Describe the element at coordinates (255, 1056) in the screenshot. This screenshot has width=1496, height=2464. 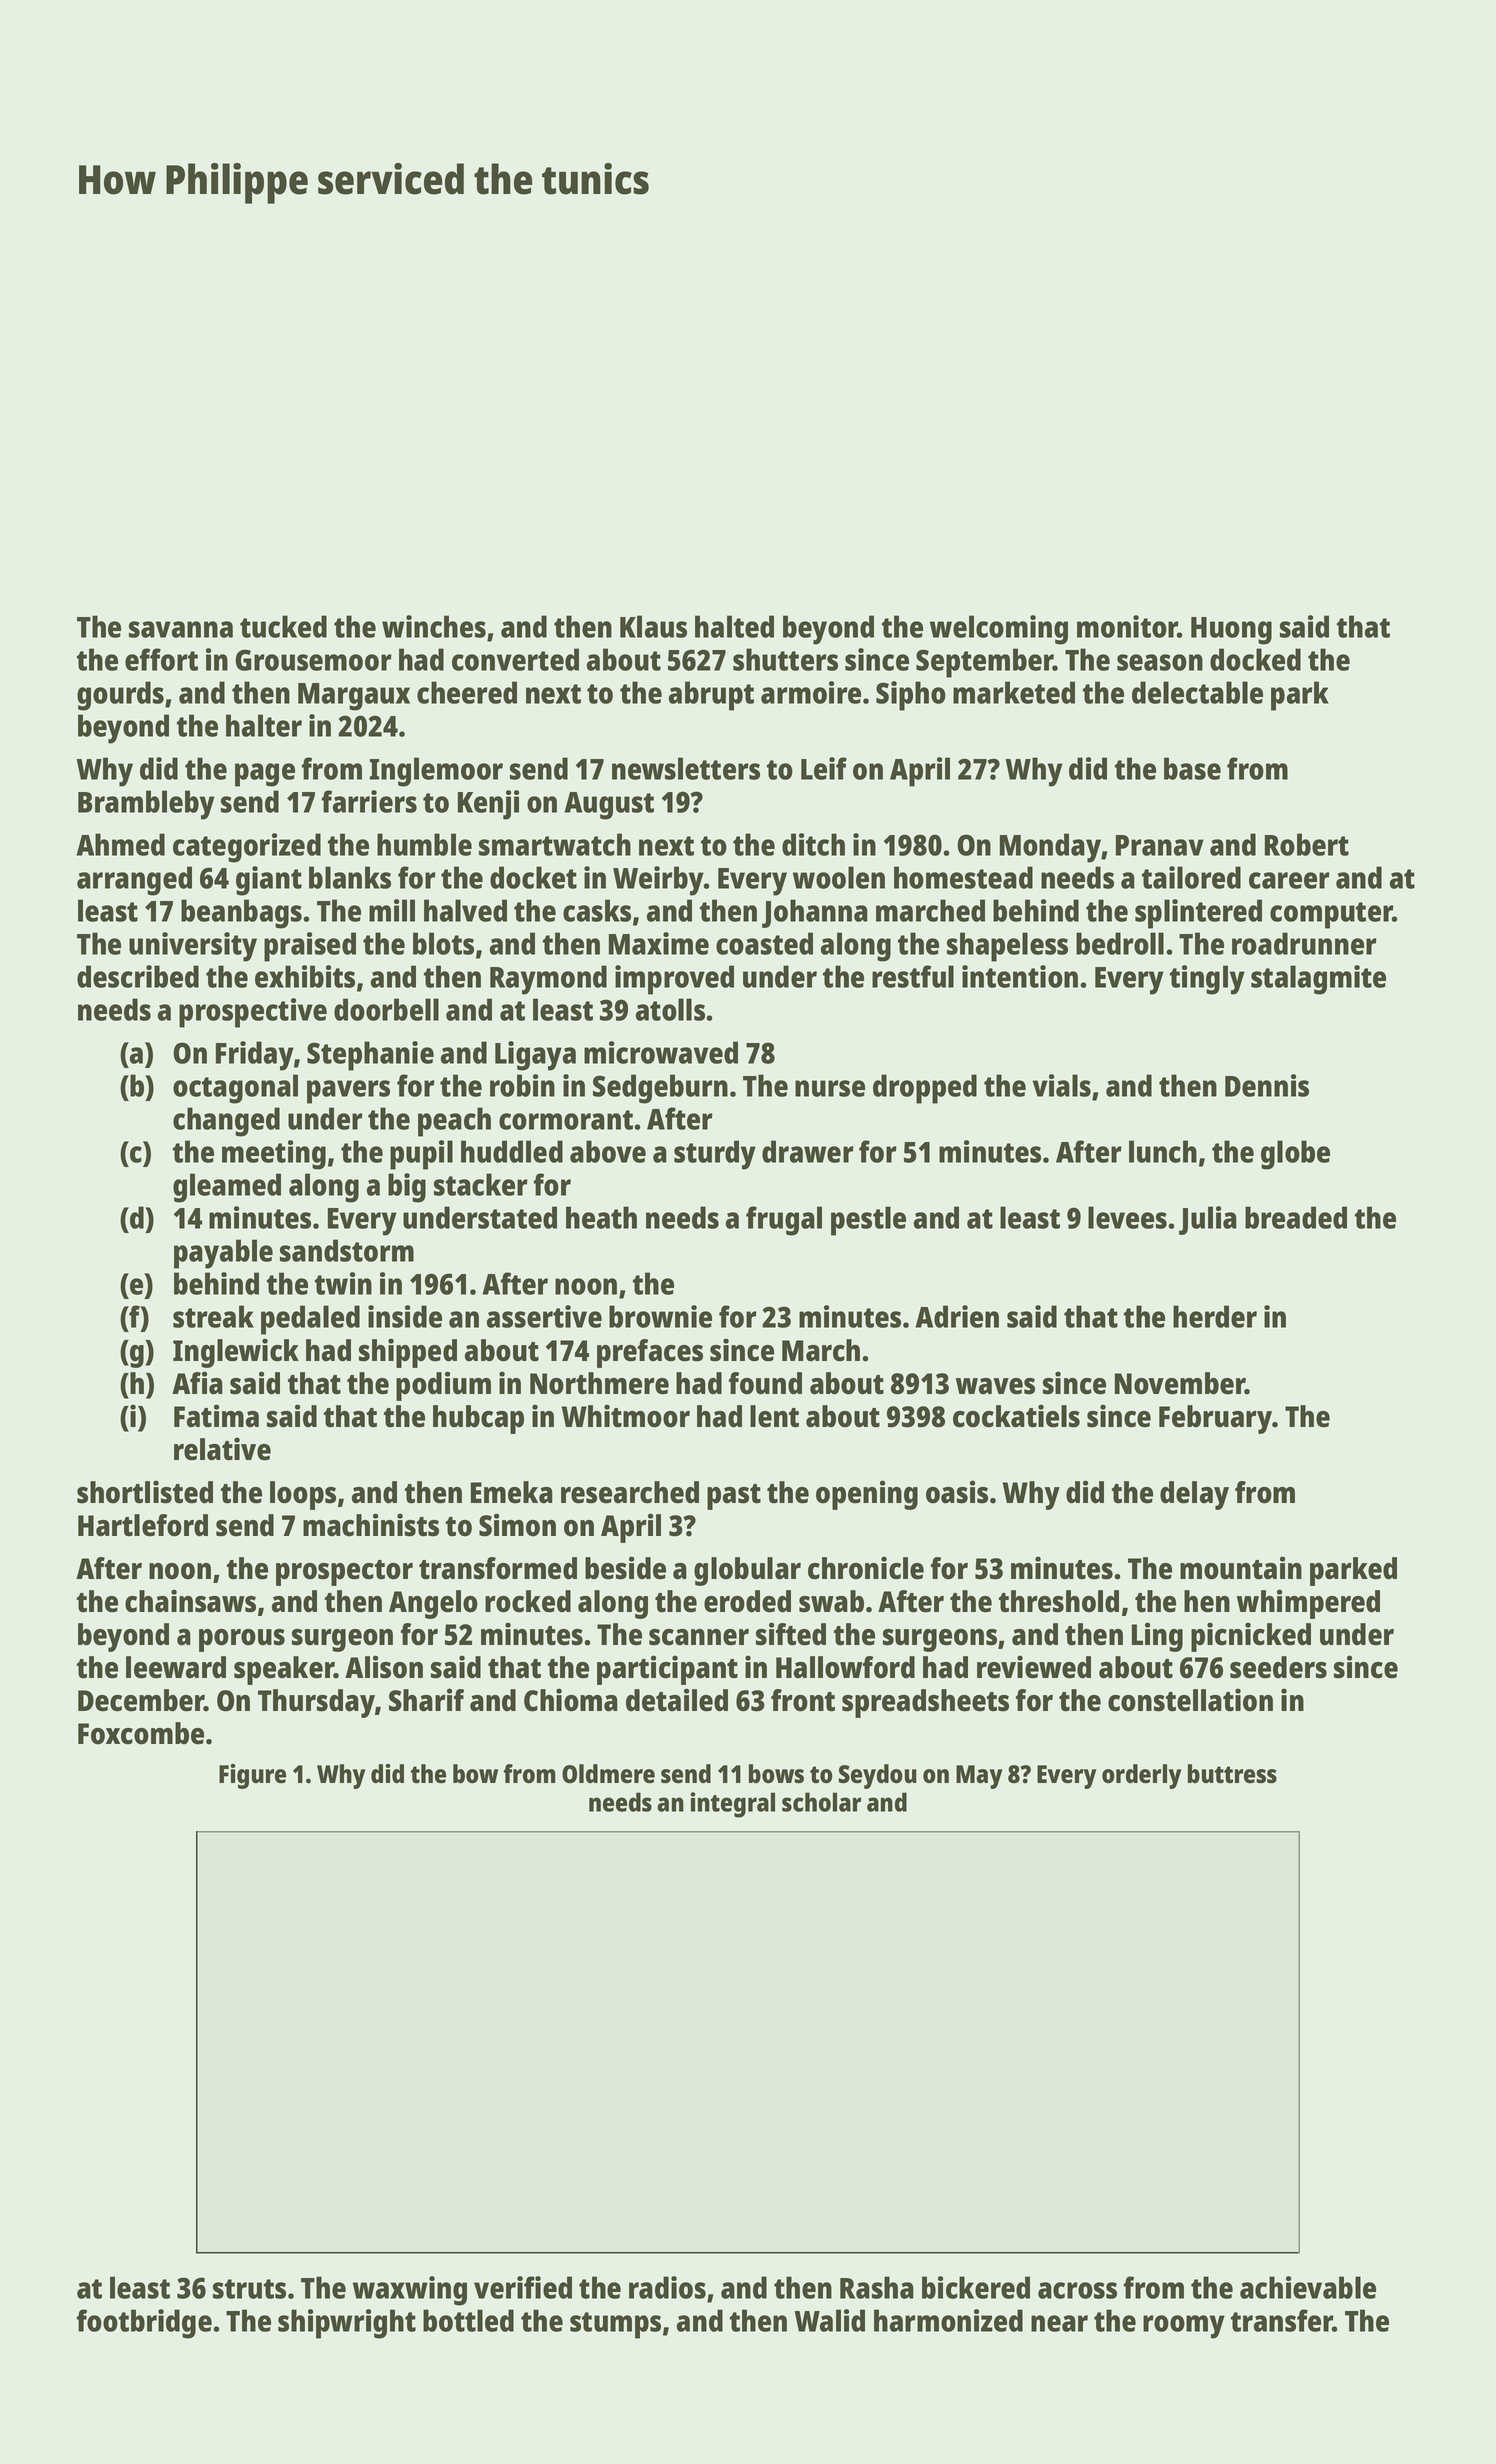
I see `Friday` at that location.
